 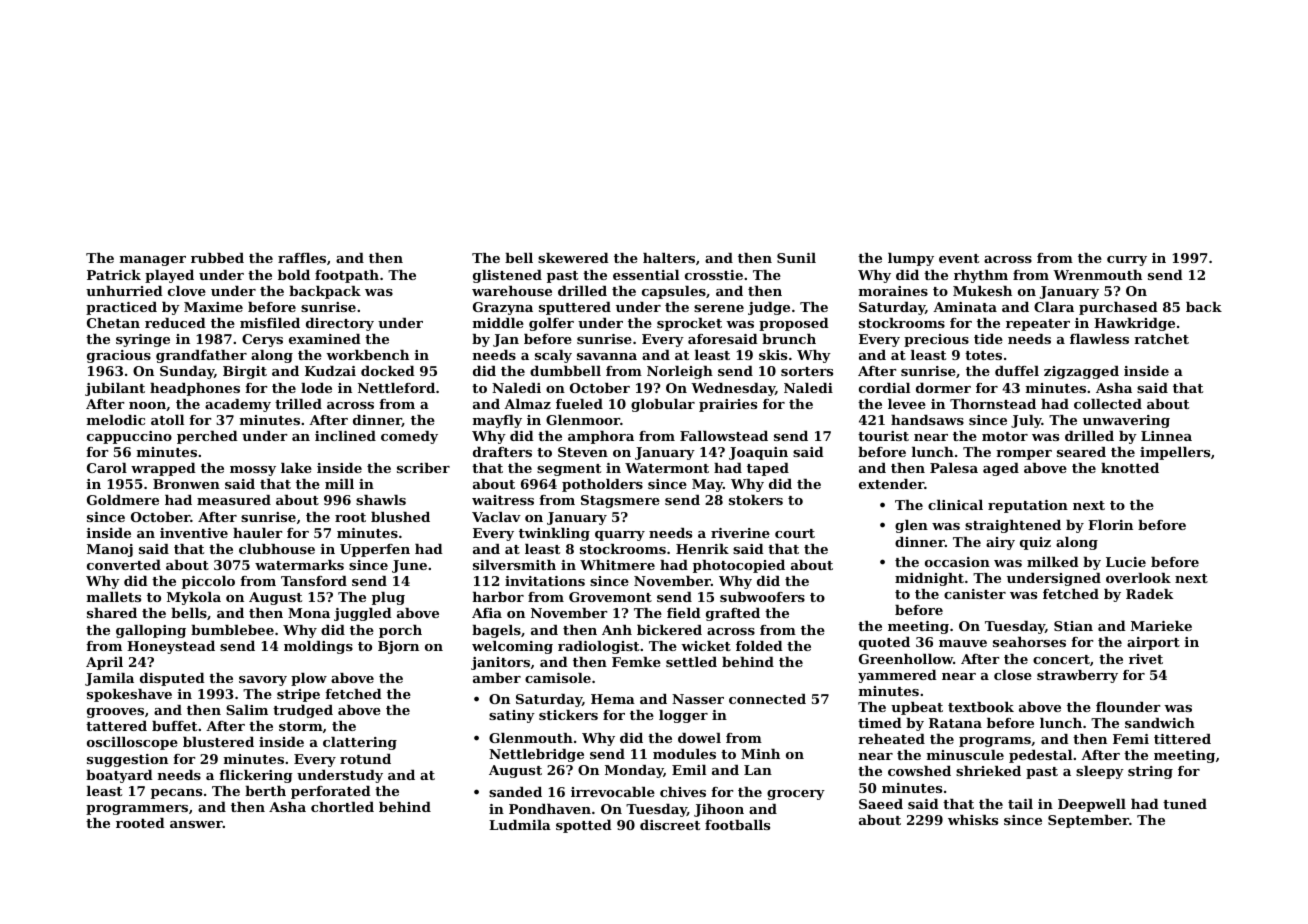 I want to click on event, so click(x=959, y=258).
